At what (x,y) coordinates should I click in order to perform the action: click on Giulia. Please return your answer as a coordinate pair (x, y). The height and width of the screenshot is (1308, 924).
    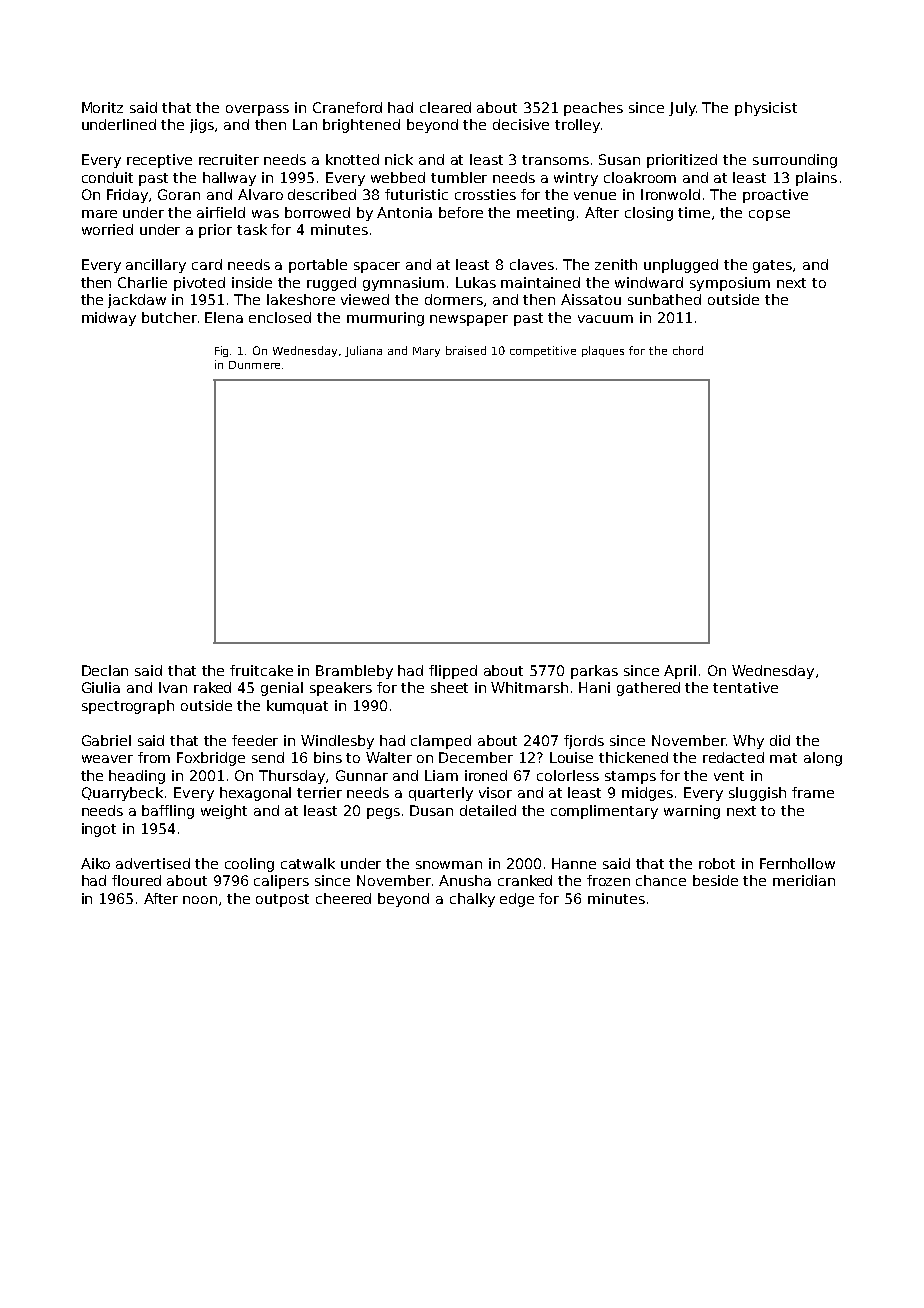
    Looking at the image, I should click on (101, 687).
